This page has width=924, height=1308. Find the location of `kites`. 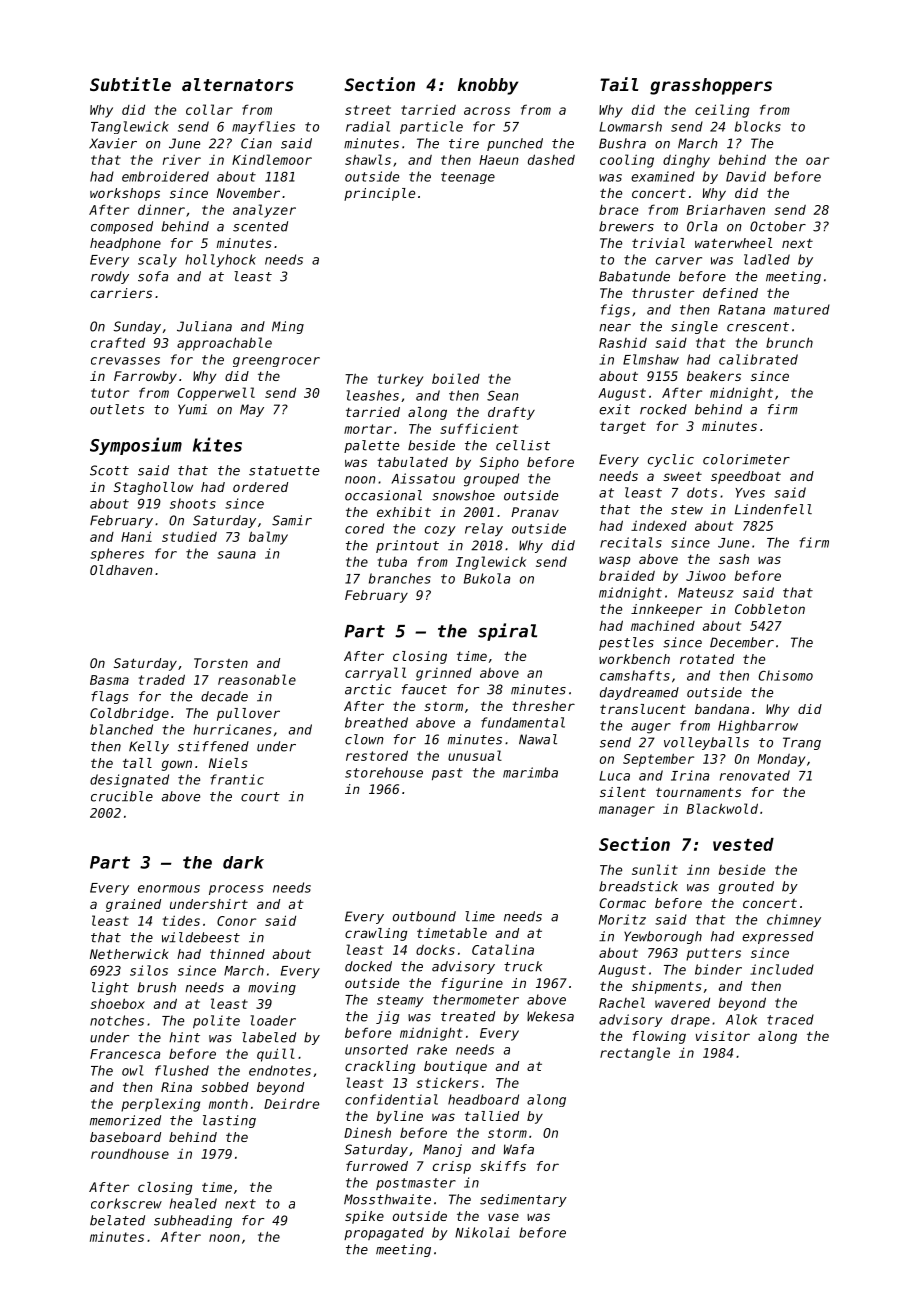

kites is located at coordinates (217, 444).
